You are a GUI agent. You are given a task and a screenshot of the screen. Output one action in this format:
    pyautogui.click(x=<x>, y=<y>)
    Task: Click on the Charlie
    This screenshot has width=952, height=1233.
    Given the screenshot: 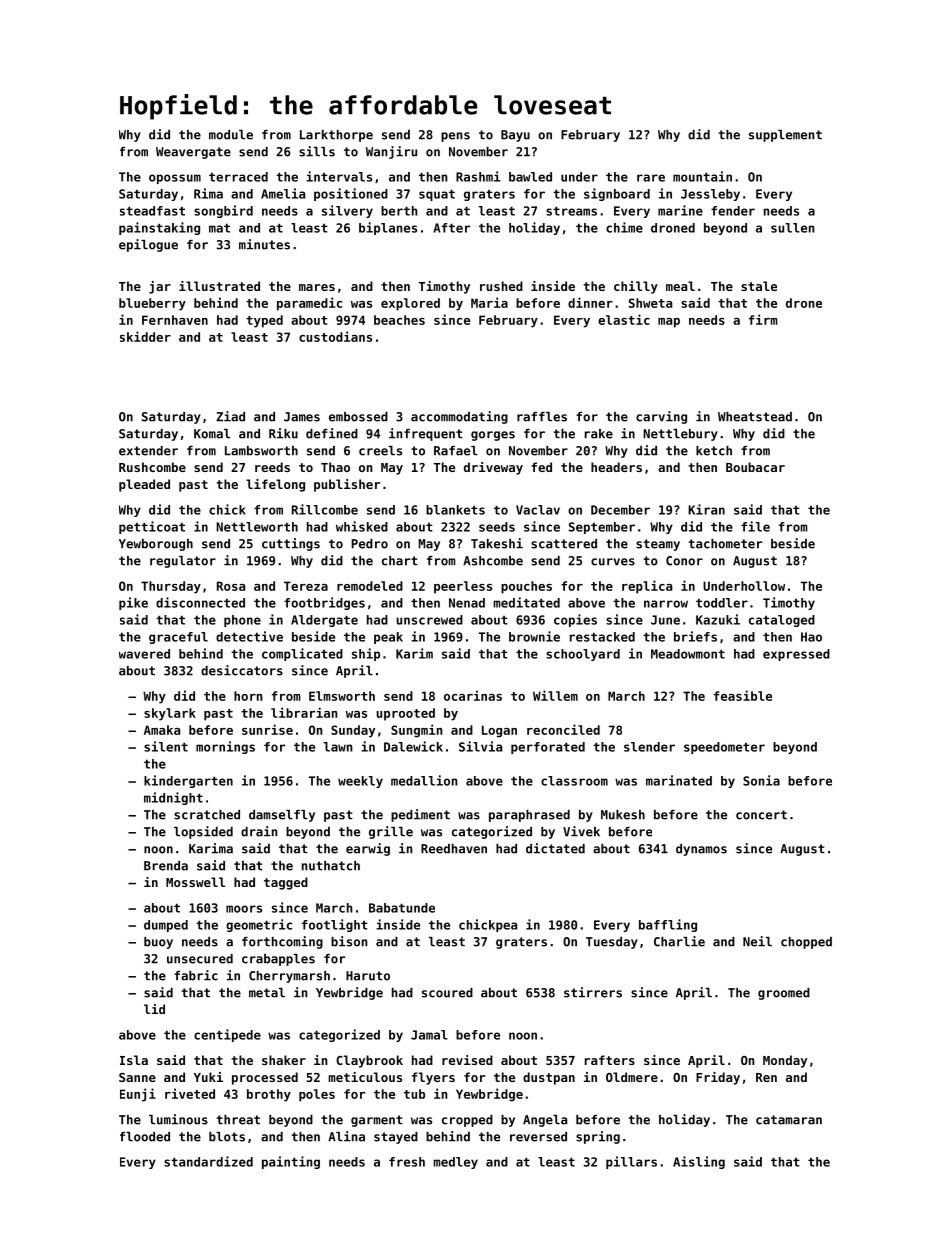 What is the action you would take?
    pyautogui.click(x=679, y=941)
